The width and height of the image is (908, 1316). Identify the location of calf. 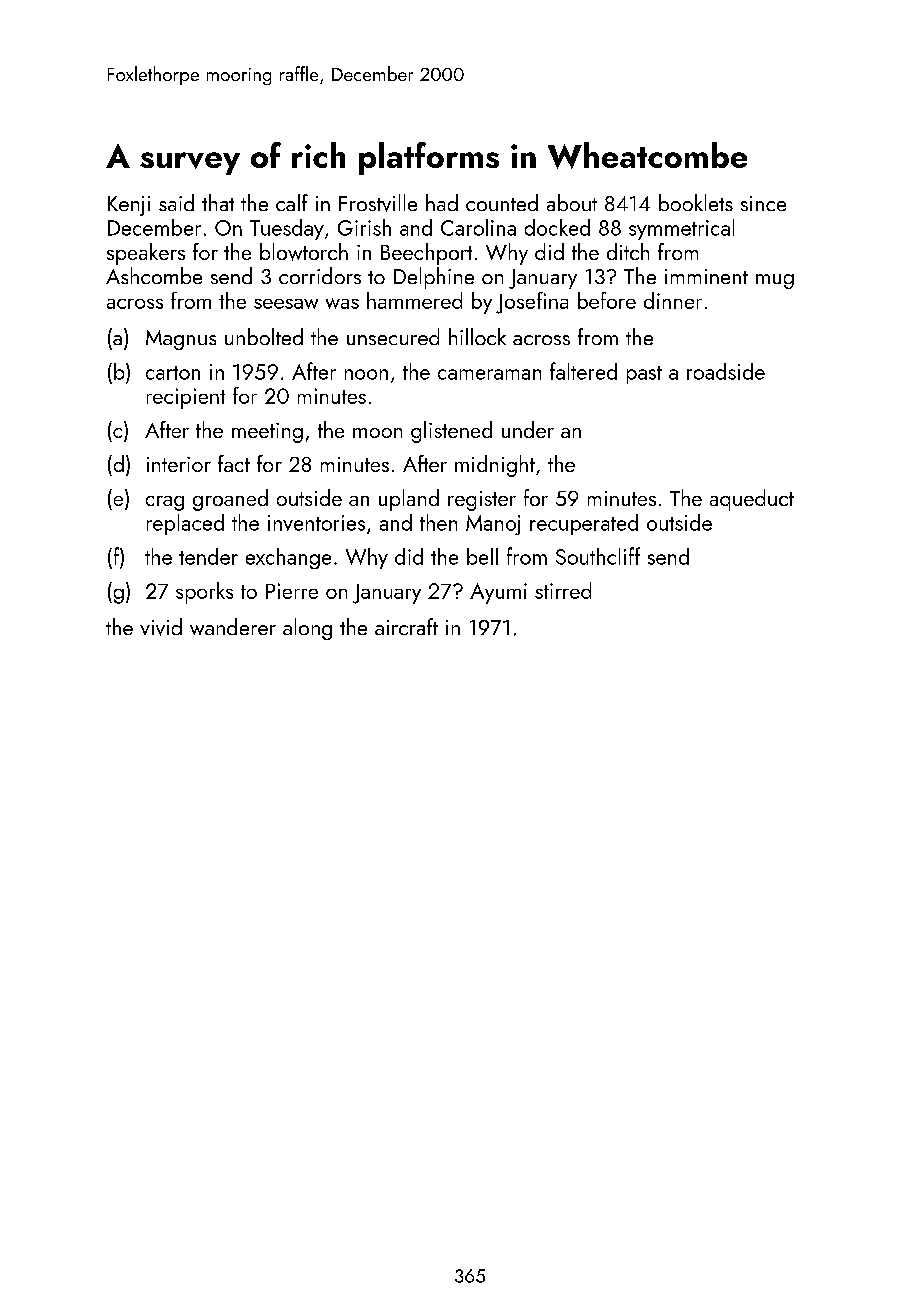
(292, 202).
